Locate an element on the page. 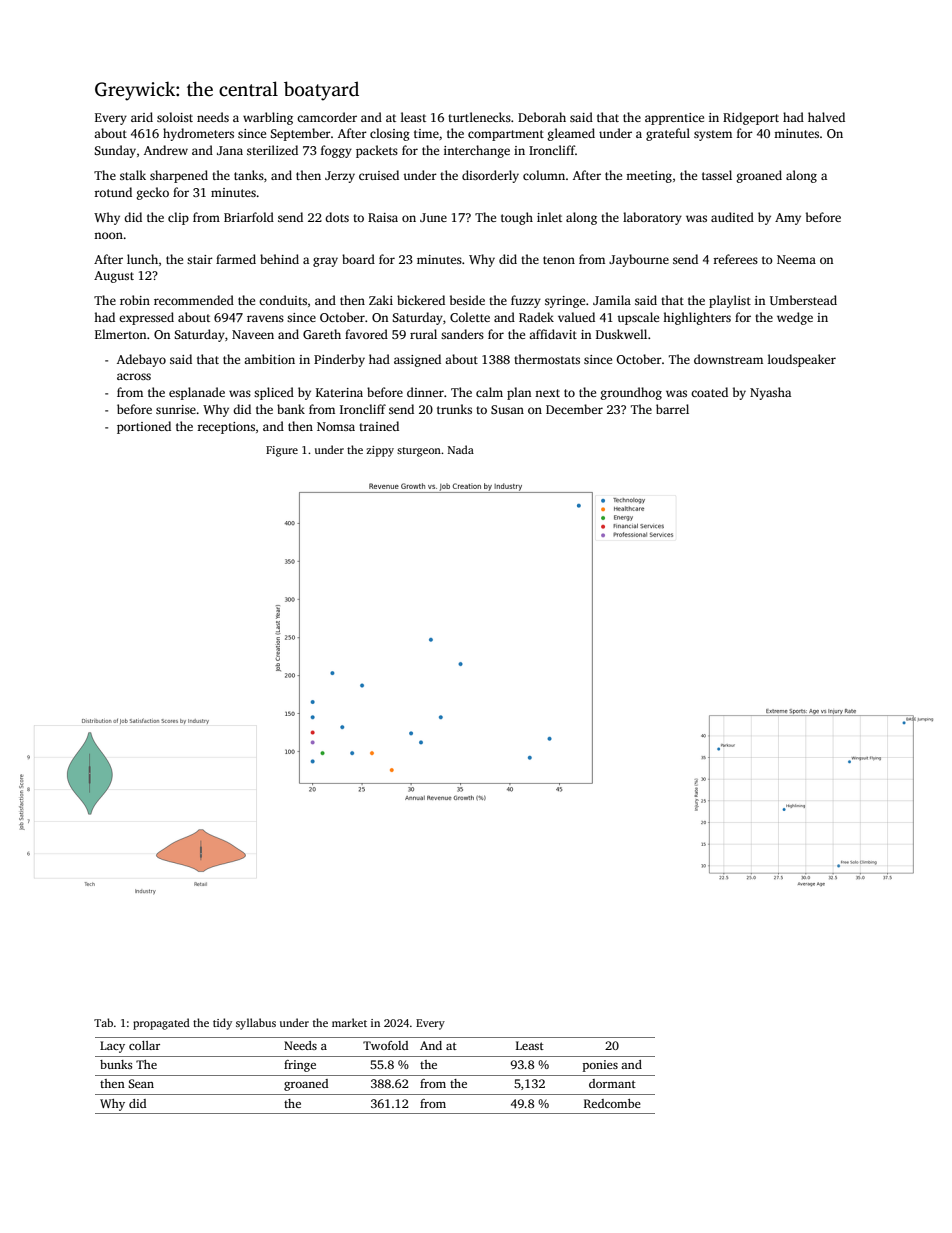  meeting is located at coordinates (649, 177).
